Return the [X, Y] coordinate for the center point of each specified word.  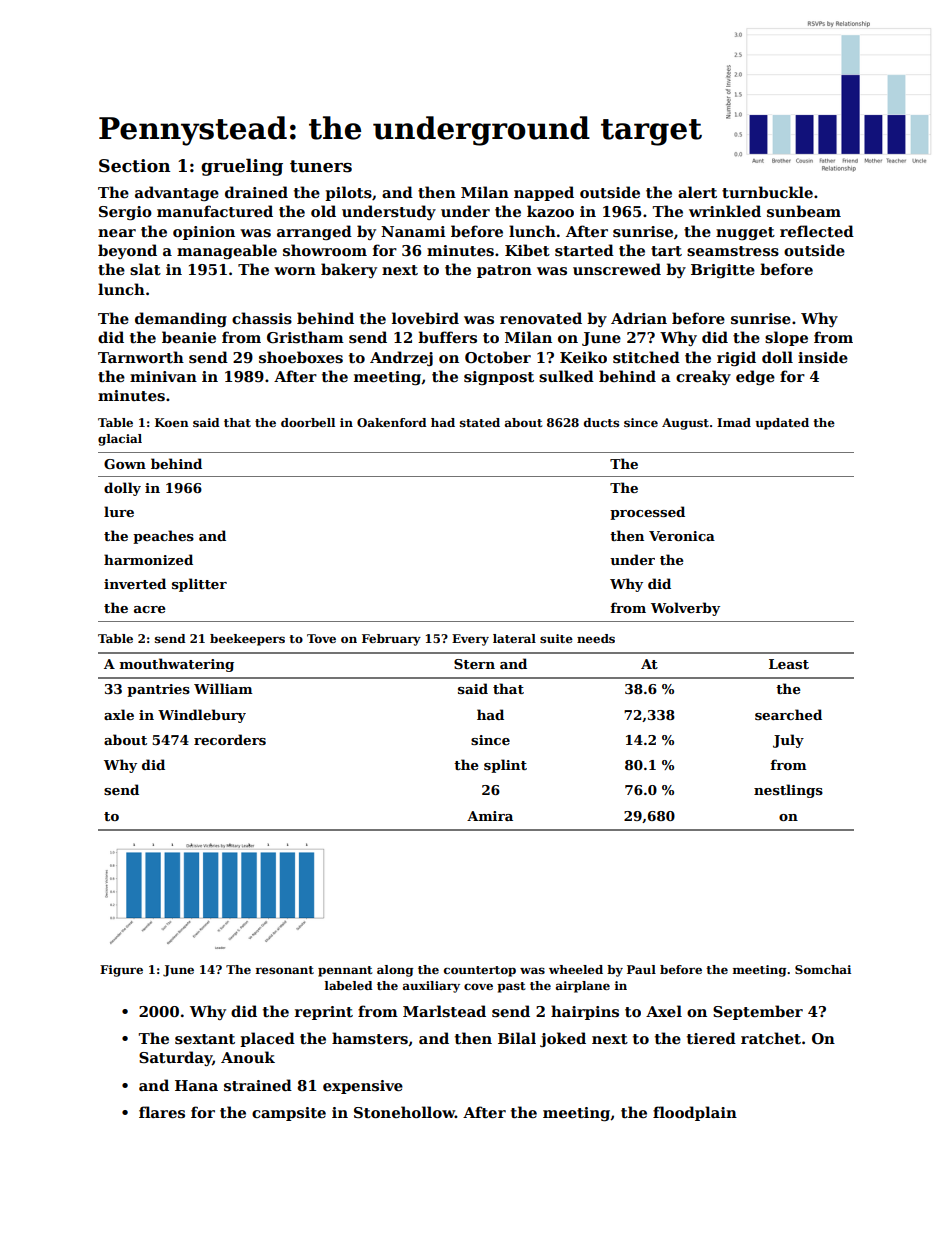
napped [544, 193]
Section [135, 166]
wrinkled [725, 211]
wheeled [576, 969]
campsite [289, 1114]
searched [788, 714]
